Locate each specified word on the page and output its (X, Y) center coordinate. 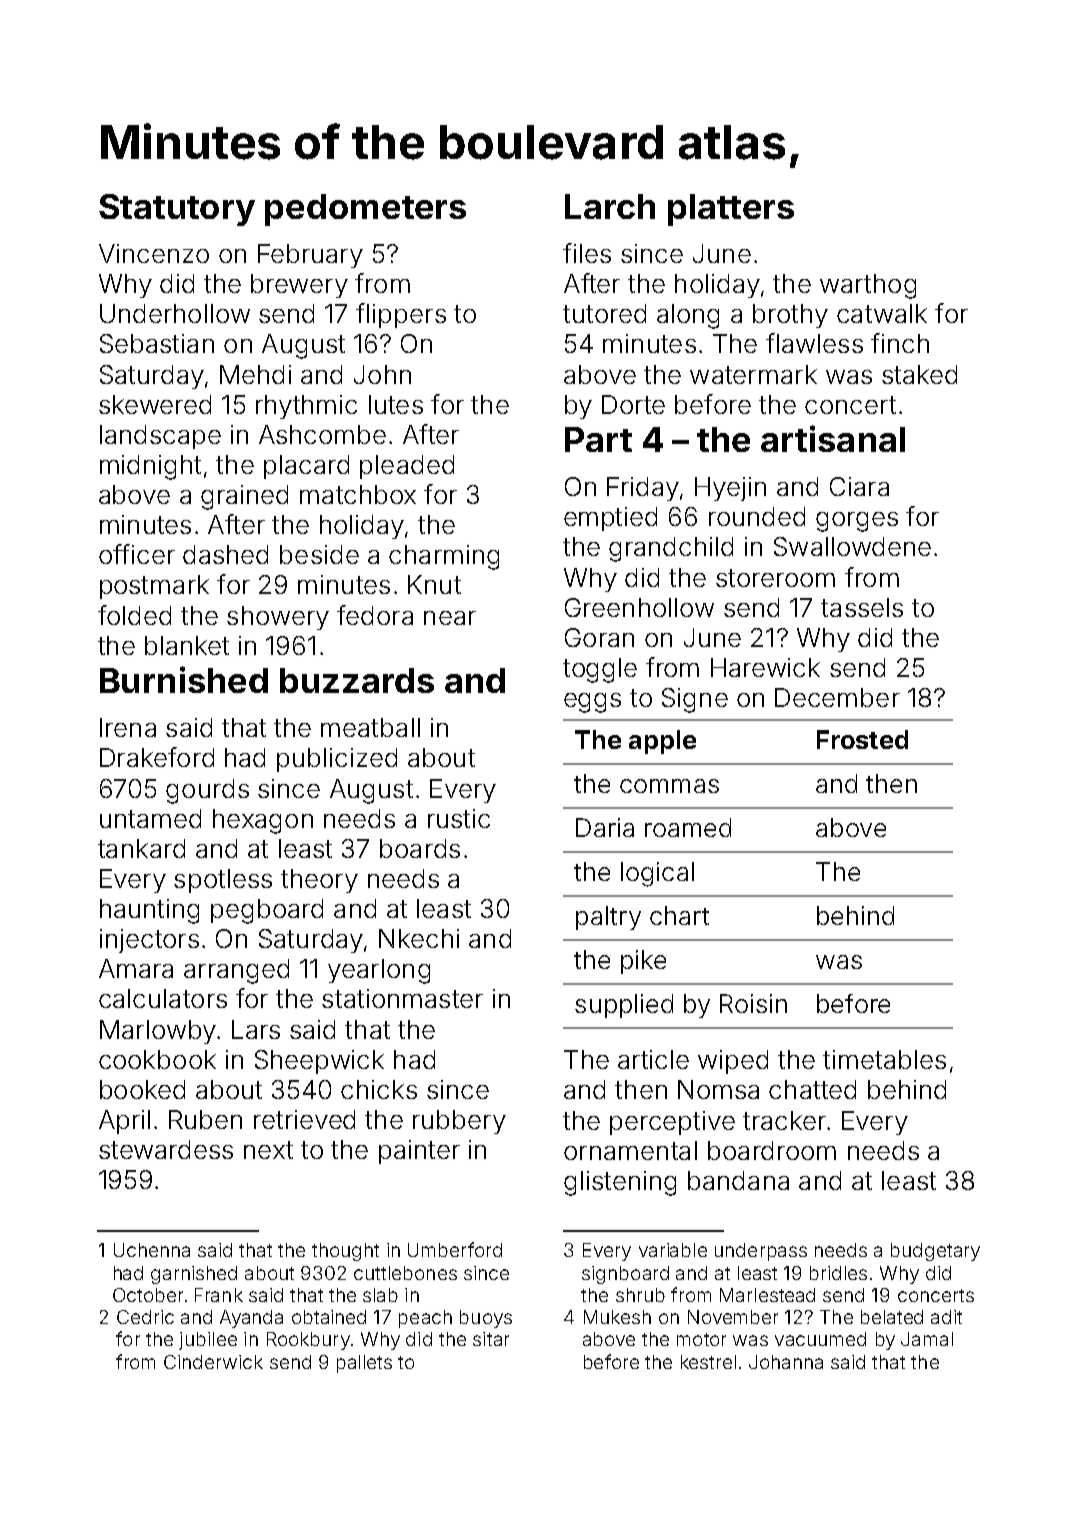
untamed (150, 818)
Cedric (145, 1317)
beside (319, 554)
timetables (884, 1059)
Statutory (177, 210)
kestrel (708, 1362)
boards (420, 848)
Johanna (786, 1362)
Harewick (765, 667)
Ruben (205, 1119)
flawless (814, 343)
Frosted (862, 739)
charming (444, 557)
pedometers (365, 210)
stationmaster (402, 998)
